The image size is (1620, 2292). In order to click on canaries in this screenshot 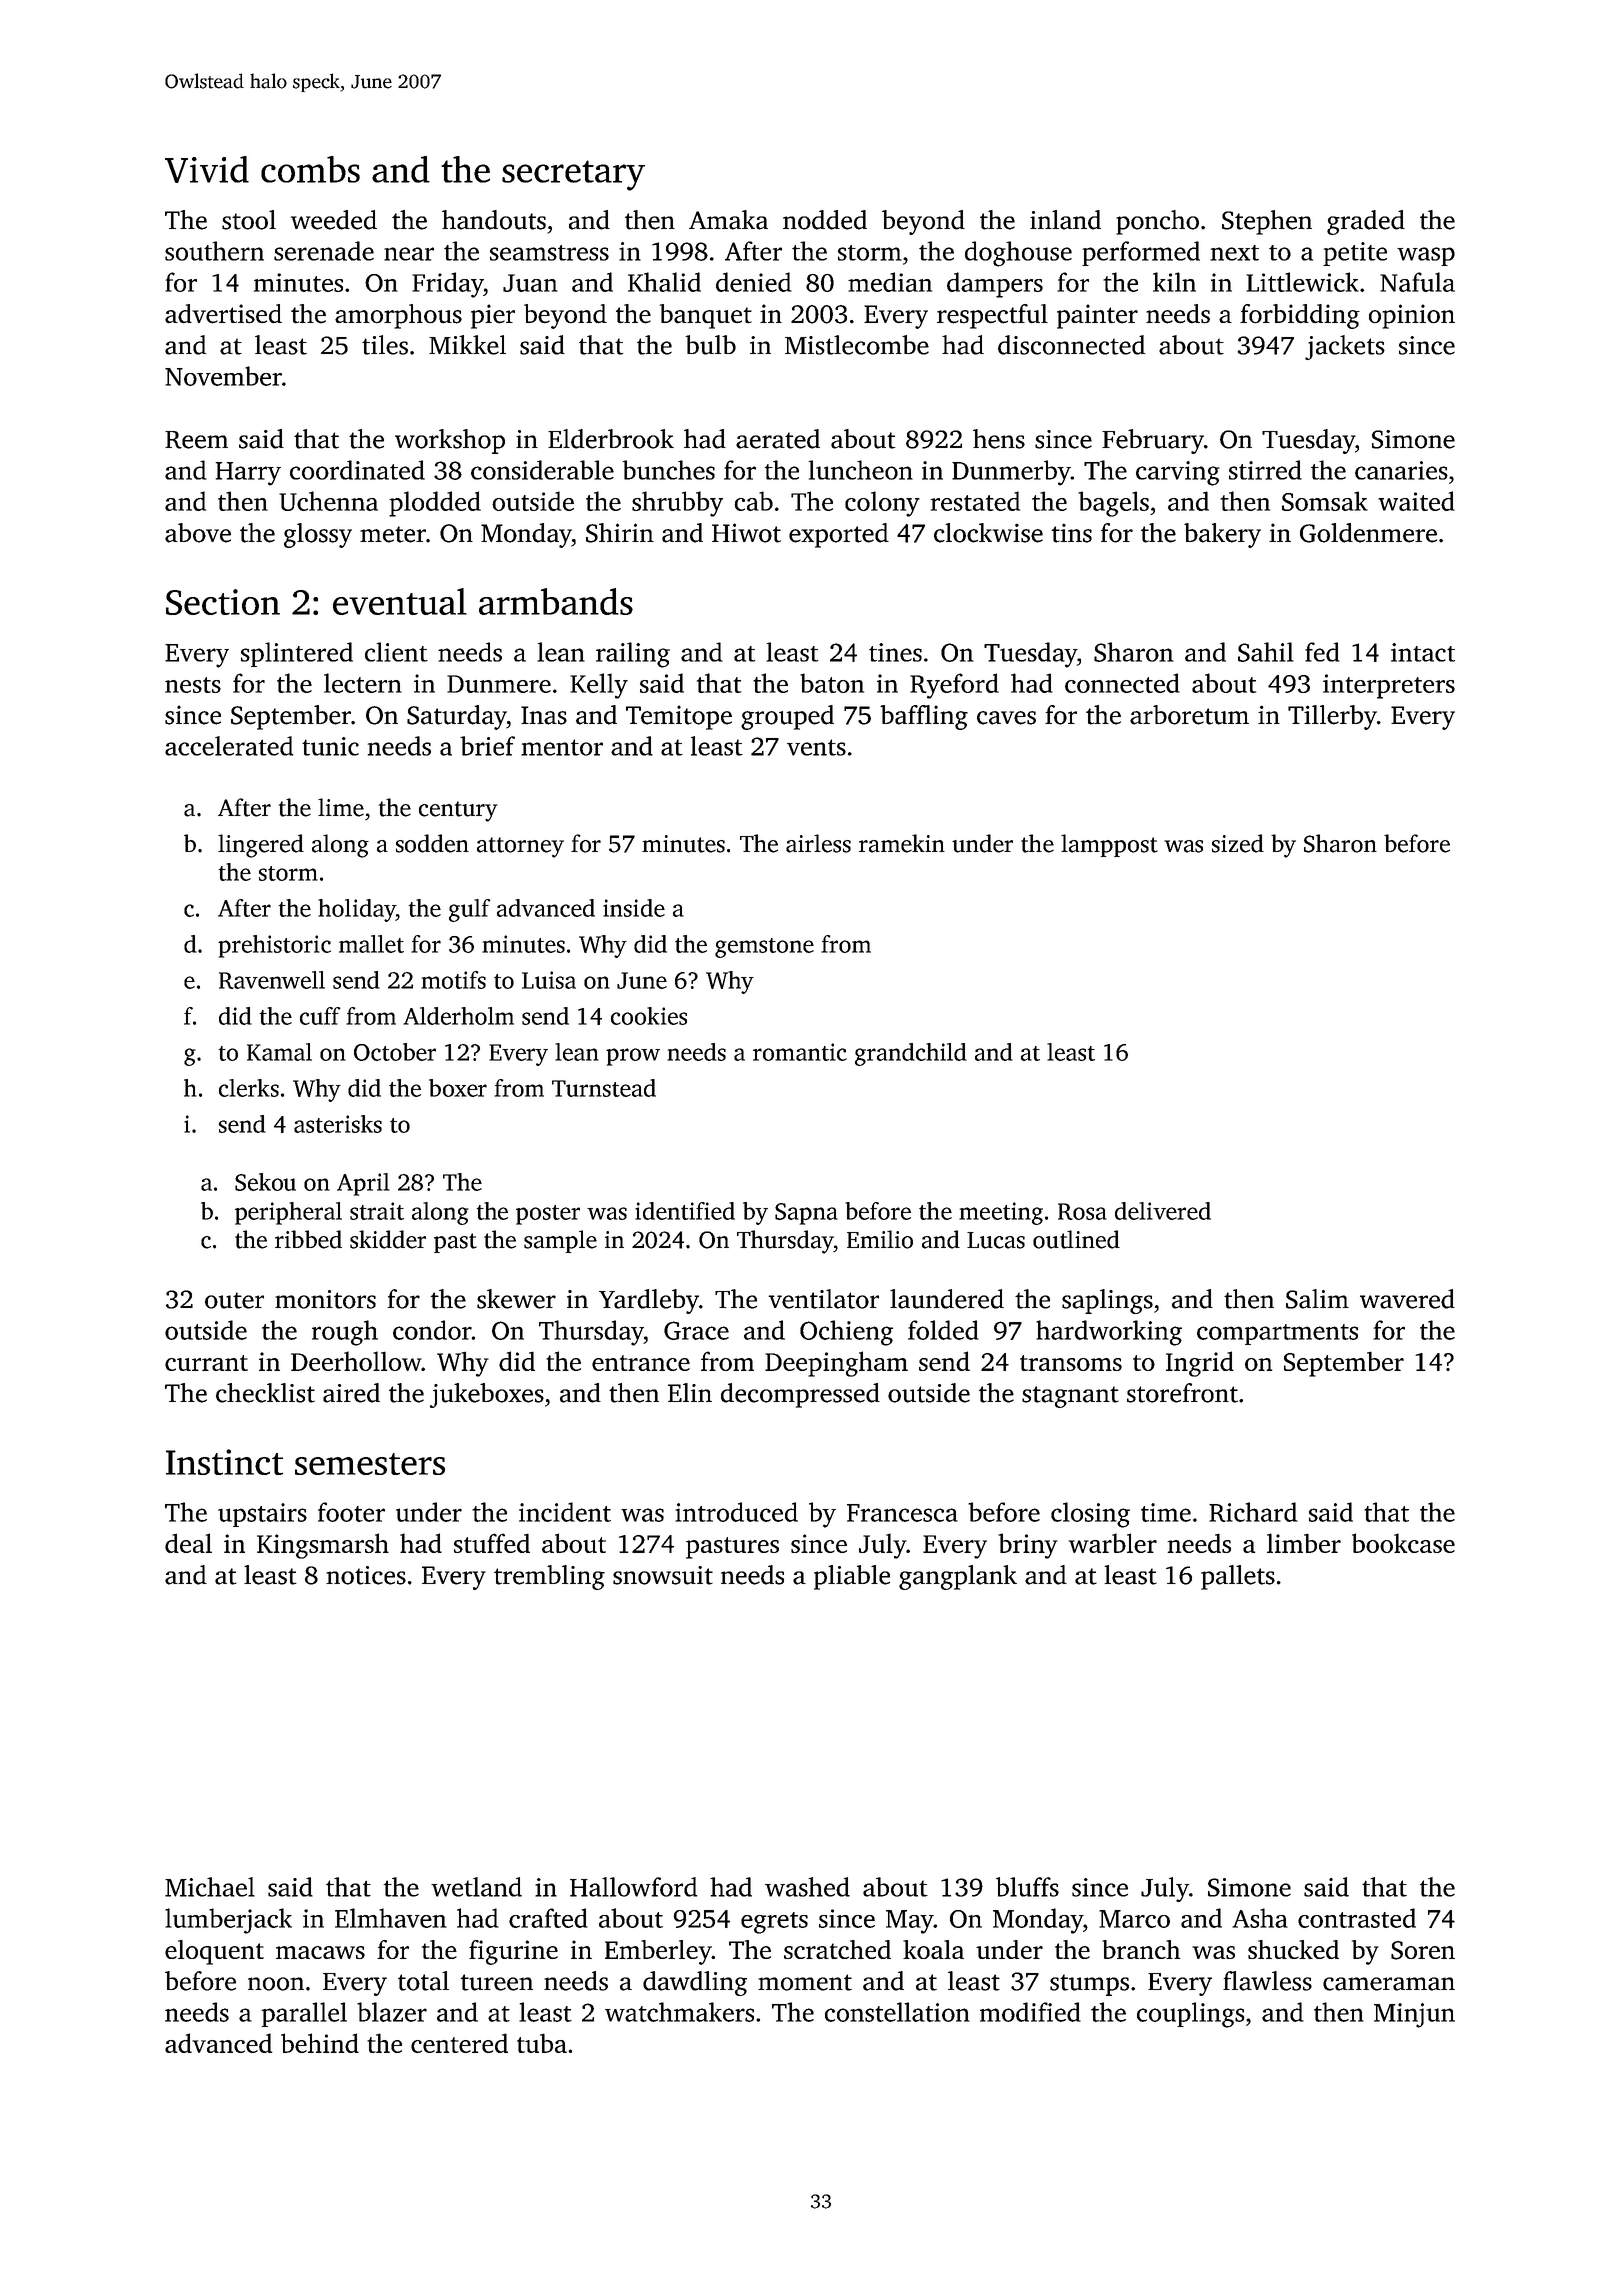, I will do `click(1401, 470)`.
